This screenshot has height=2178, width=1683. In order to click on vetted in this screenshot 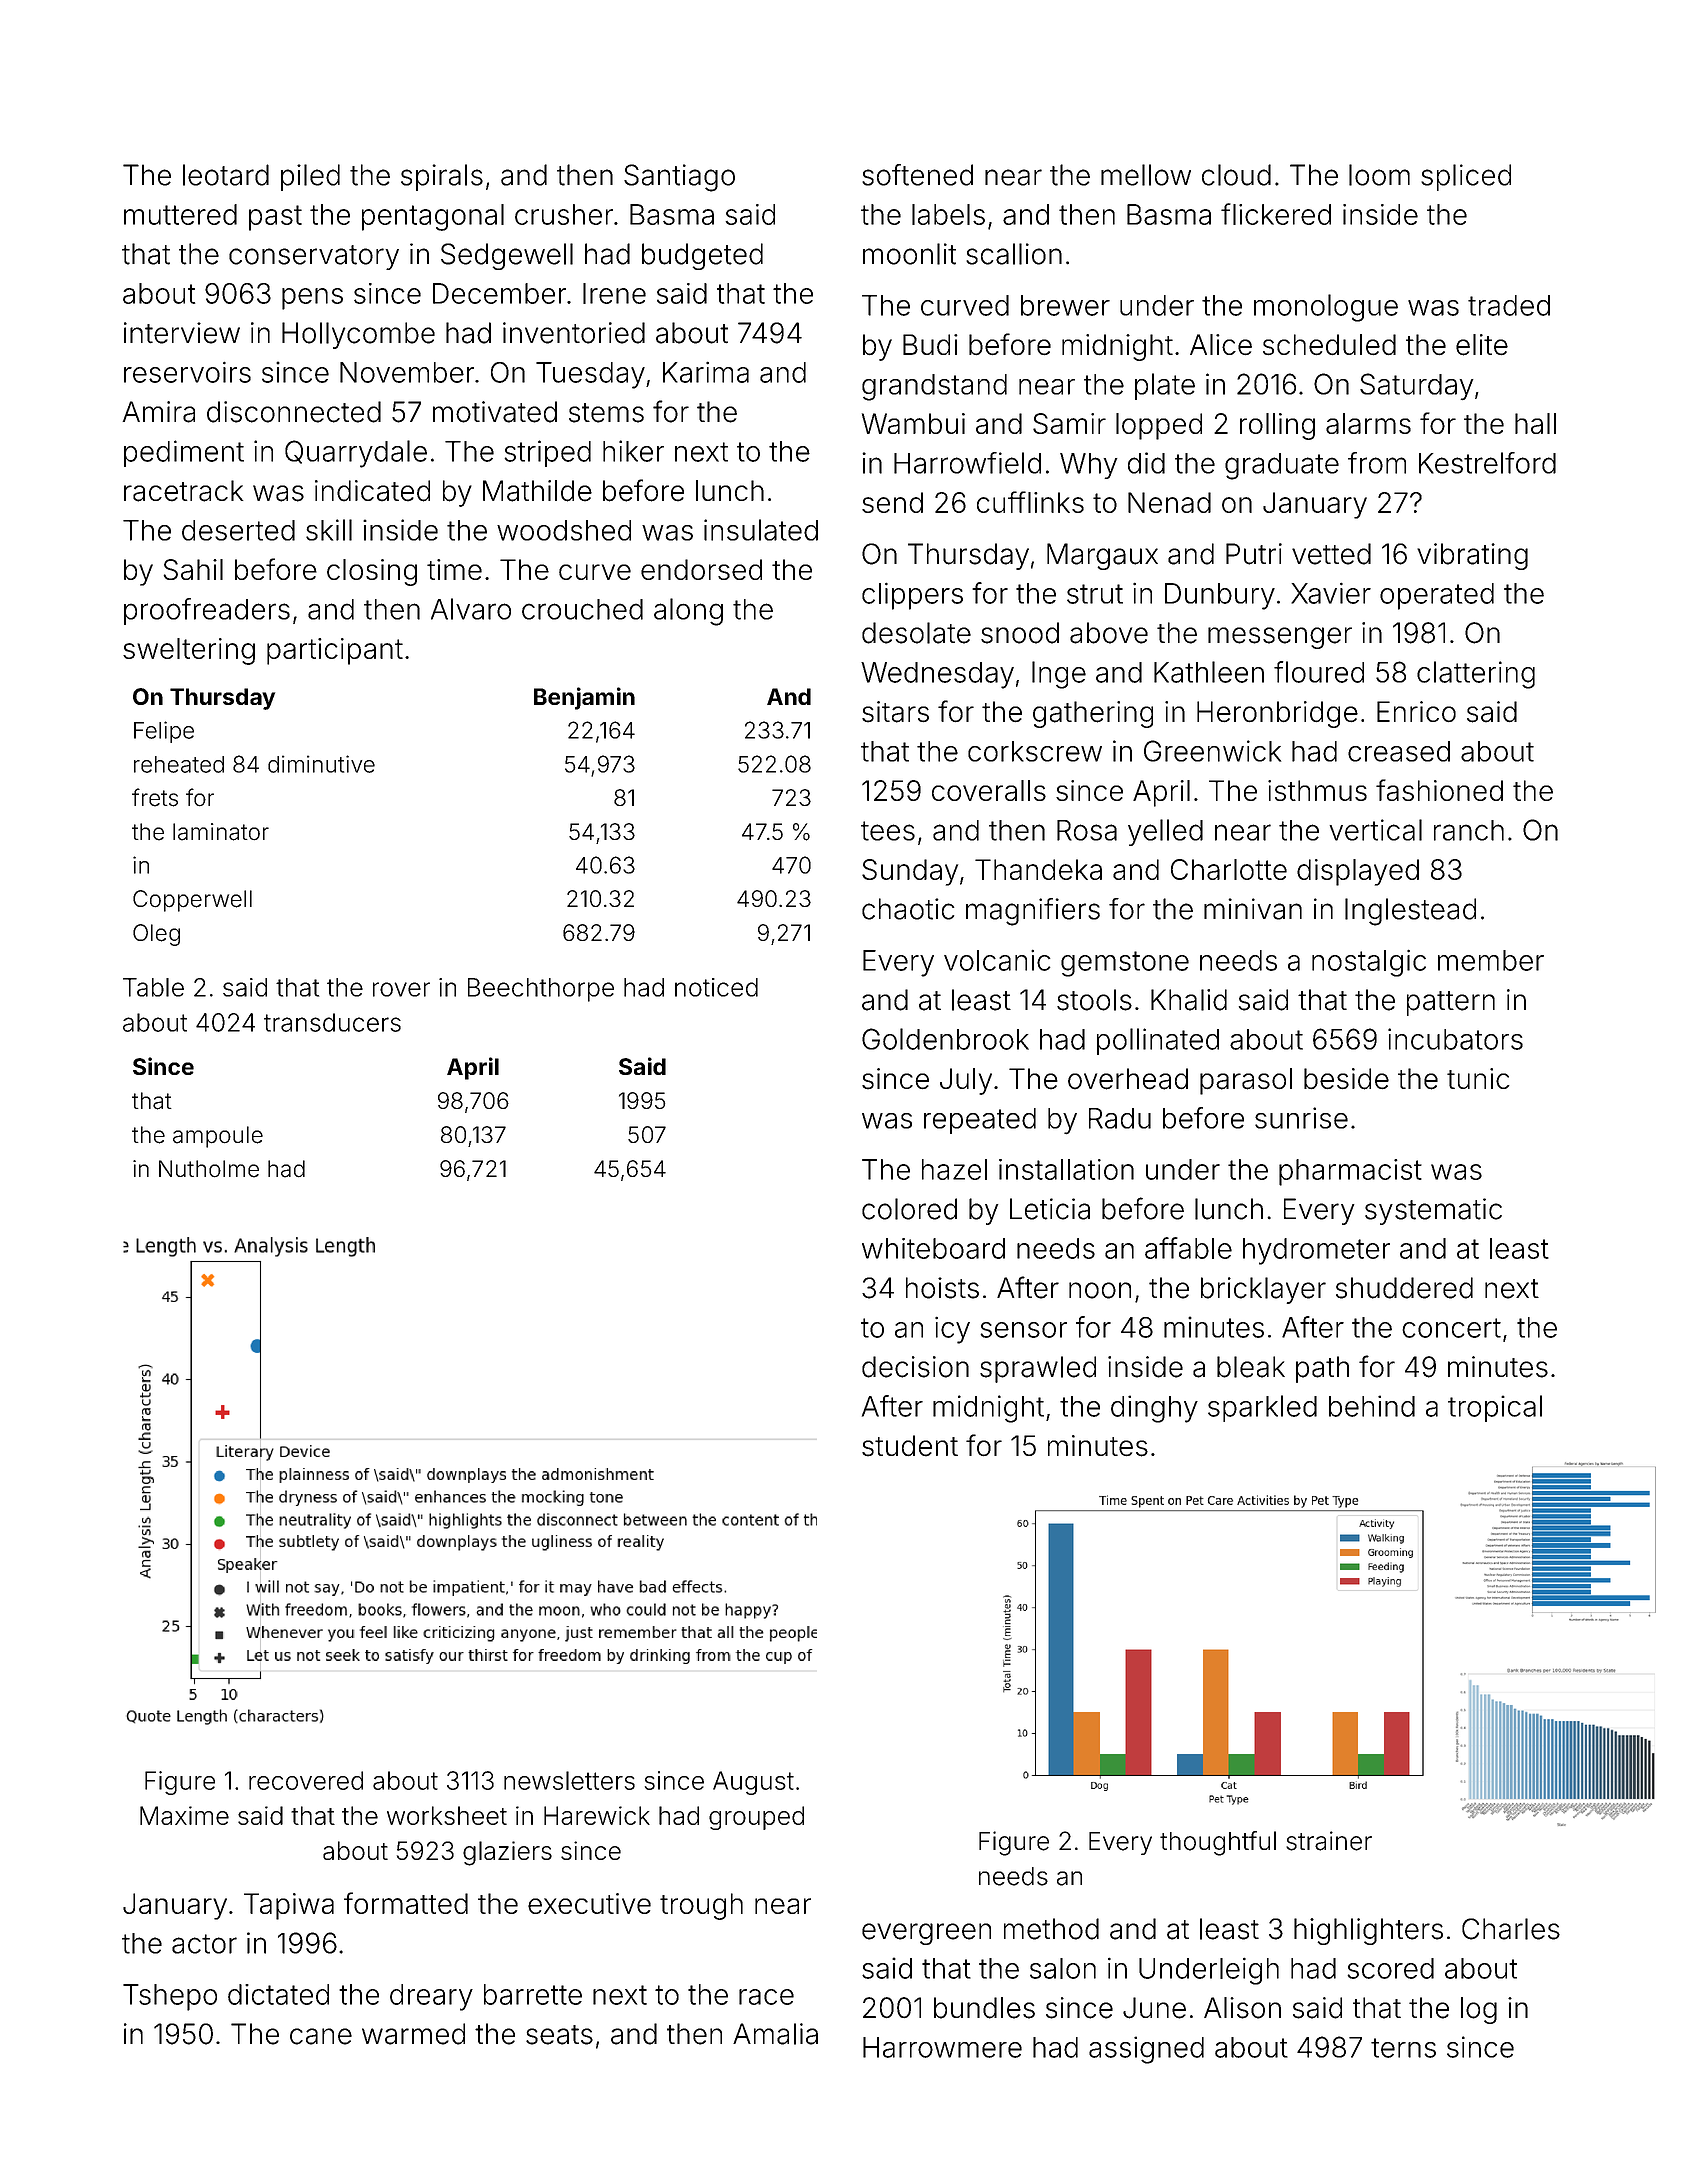, I will do `click(1331, 554)`.
